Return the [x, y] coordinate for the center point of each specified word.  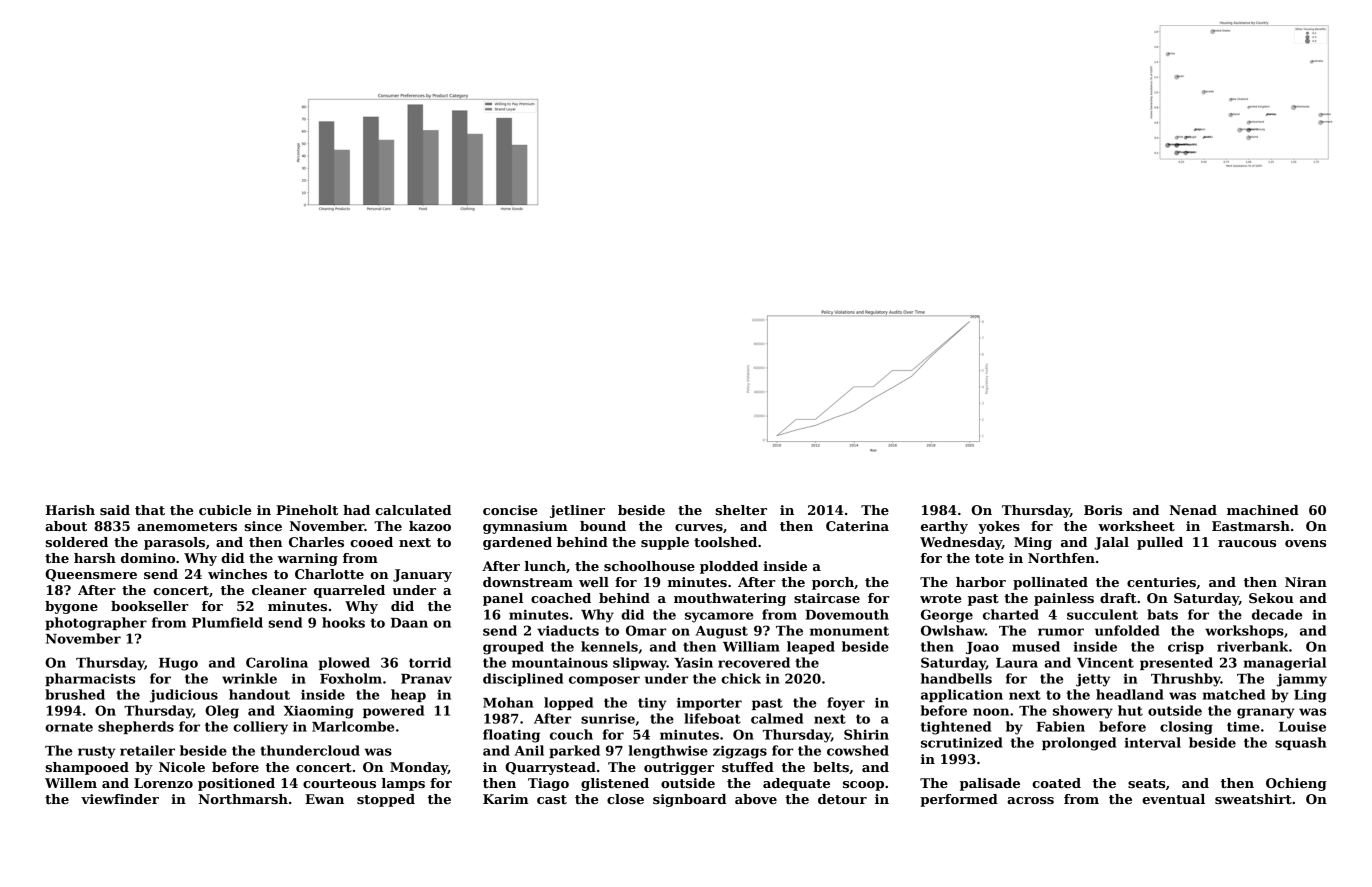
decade [1277, 614]
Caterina [857, 526]
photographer [96, 624]
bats [1162, 614]
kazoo [430, 526]
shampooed [87, 768]
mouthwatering [730, 599]
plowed [344, 663]
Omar [646, 630]
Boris [1103, 510]
